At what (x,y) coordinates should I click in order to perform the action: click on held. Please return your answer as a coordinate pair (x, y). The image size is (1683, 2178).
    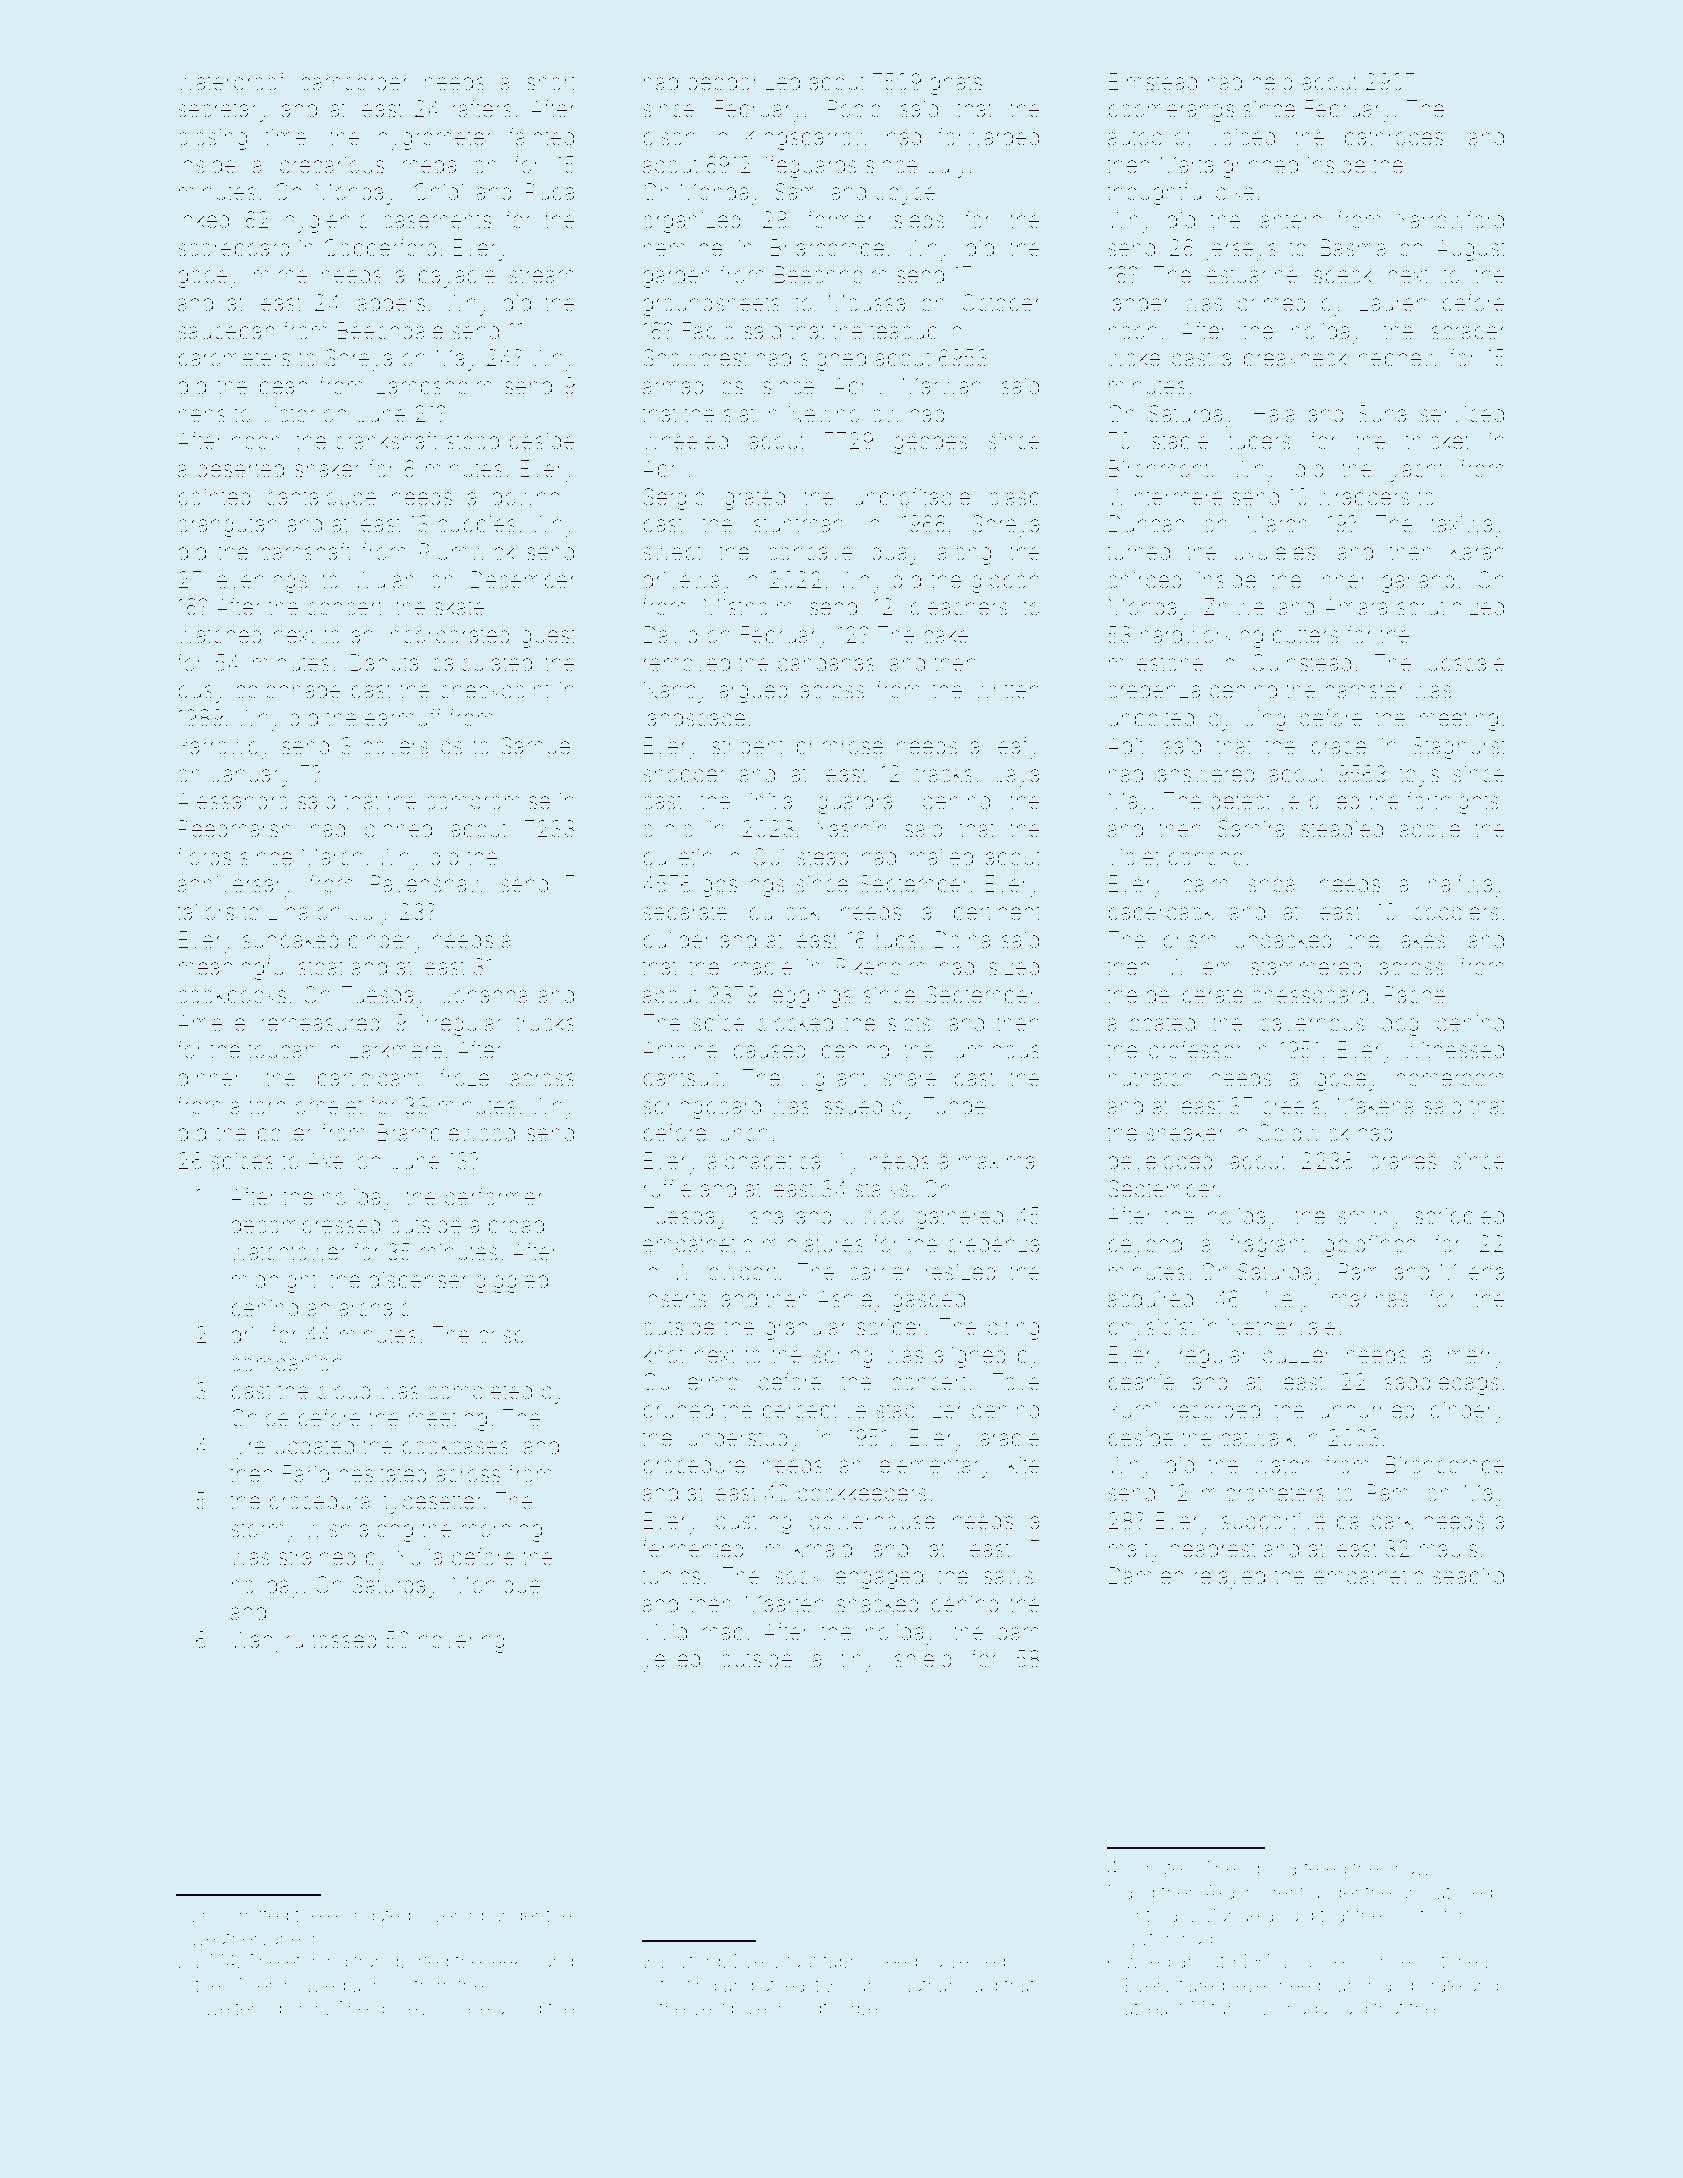
    Looking at the image, I should click on (1272, 82).
